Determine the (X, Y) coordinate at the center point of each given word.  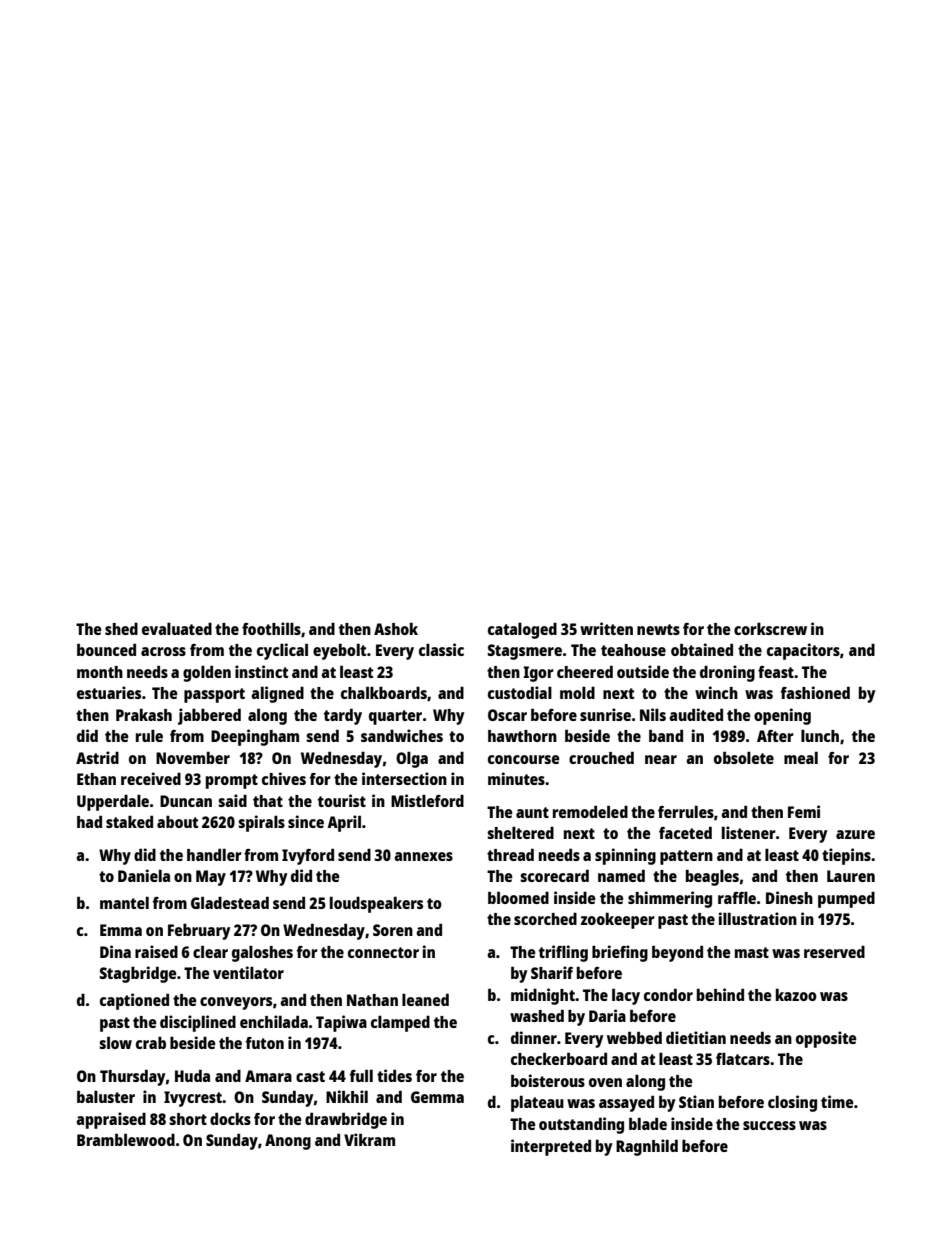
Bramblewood (126, 1139)
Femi (804, 811)
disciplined (198, 1023)
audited (696, 714)
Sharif (552, 972)
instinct (261, 671)
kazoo (796, 995)
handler (214, 854)
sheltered (520, 833)
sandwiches (402, 735)
